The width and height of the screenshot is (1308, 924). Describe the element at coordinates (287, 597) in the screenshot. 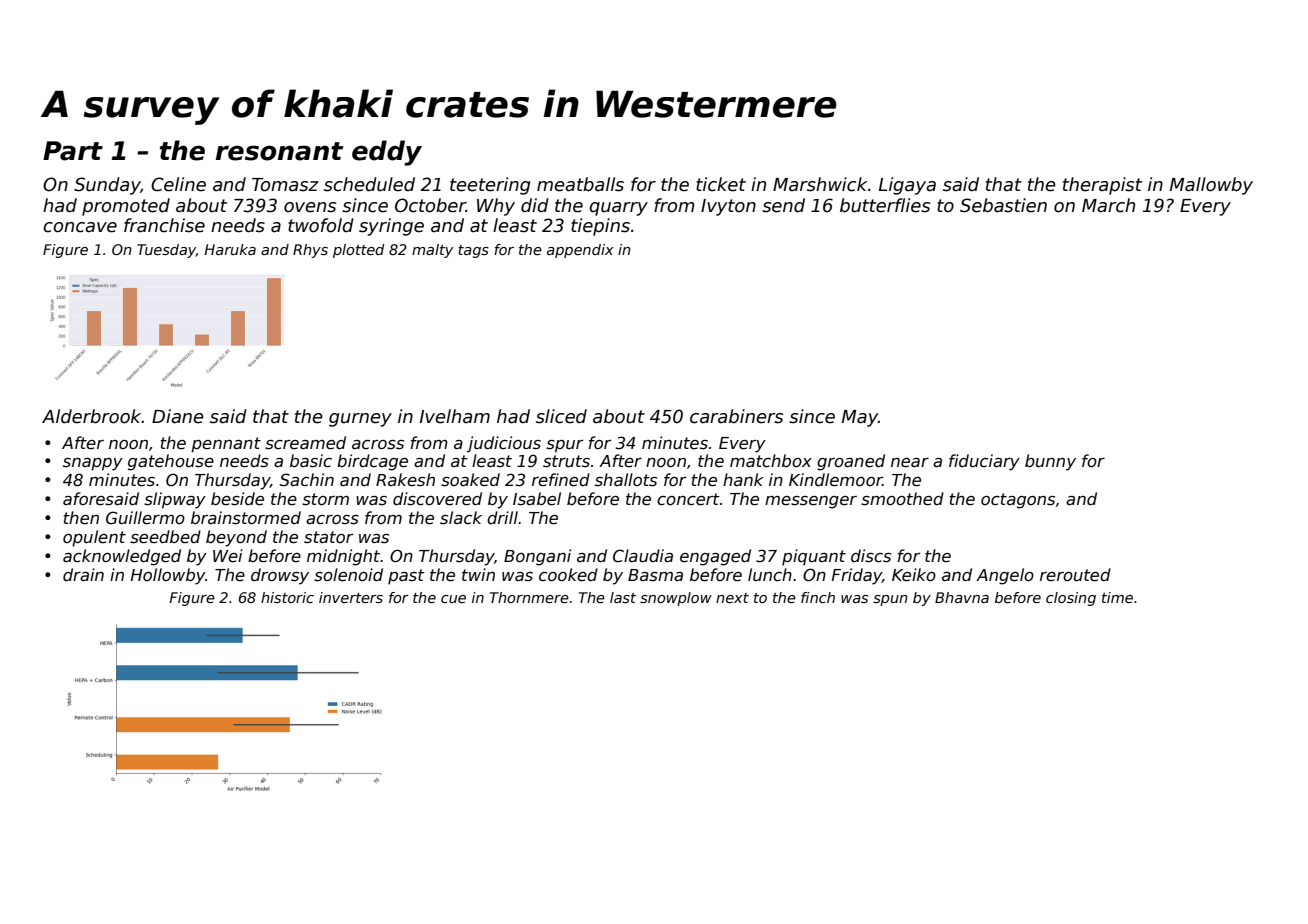

I see `historic` at that location.
